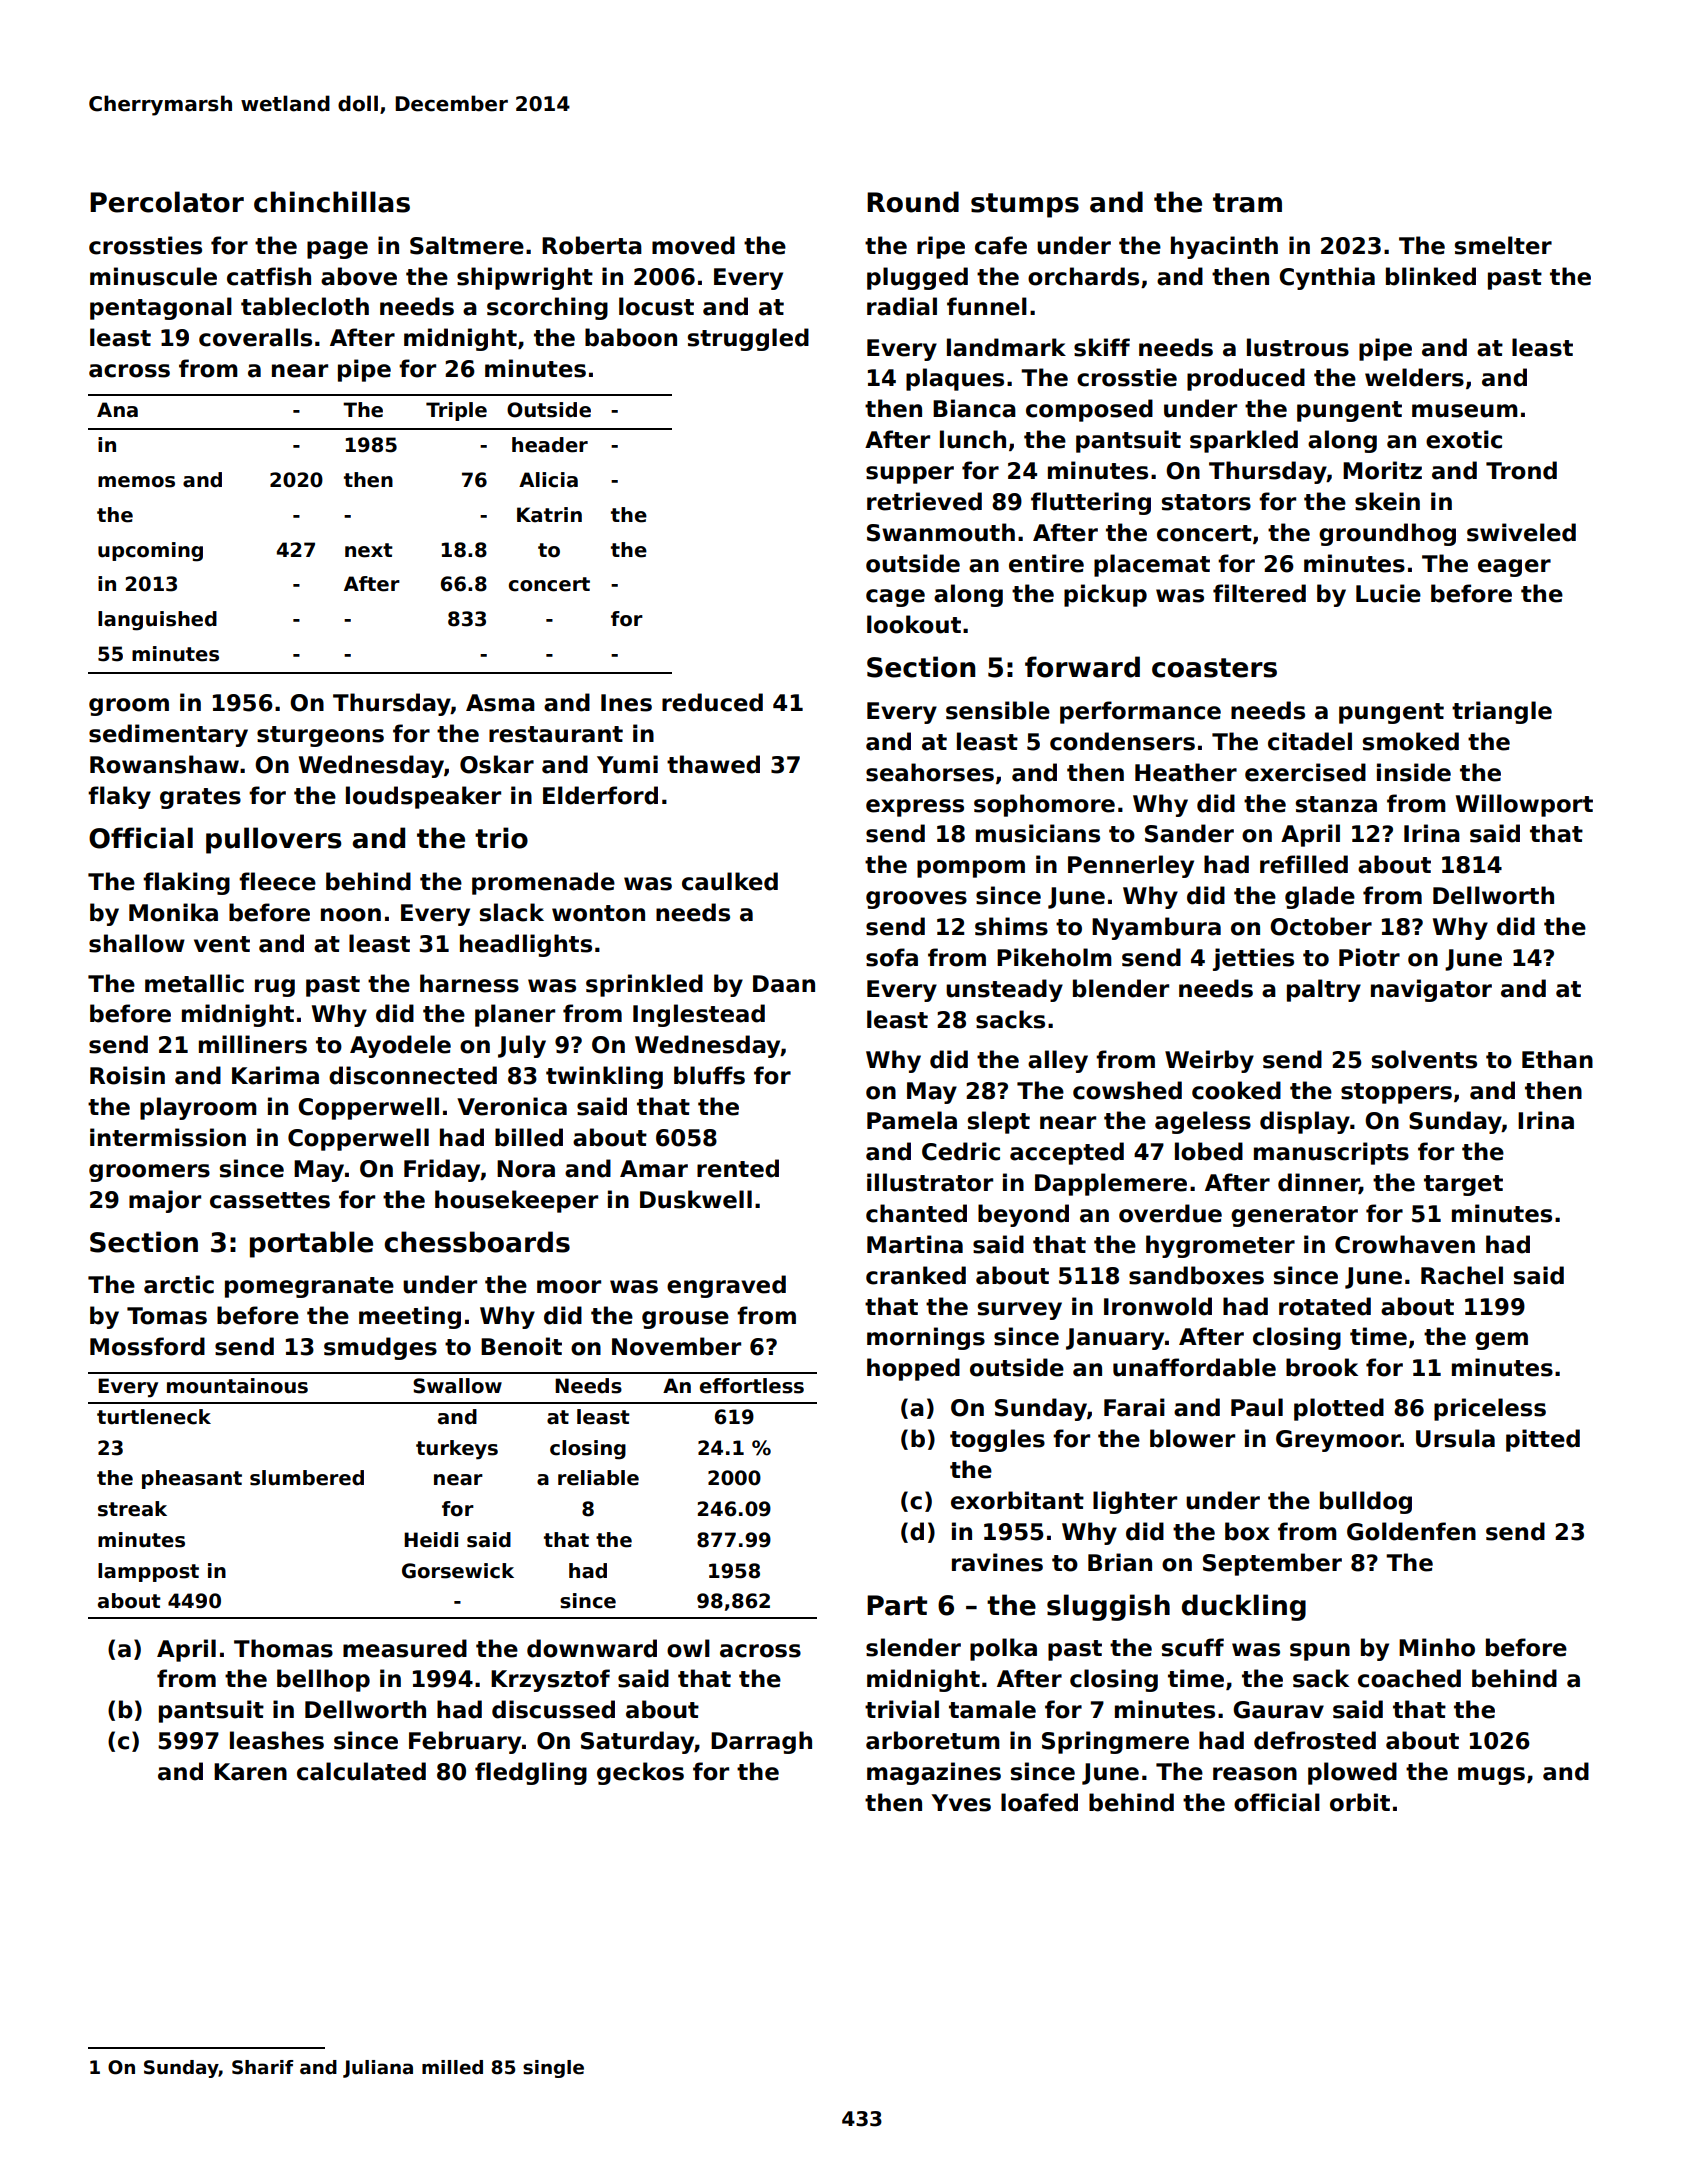 This screenshot has height=2178, width=1683. I want to click on memos, so click(136, 482).
